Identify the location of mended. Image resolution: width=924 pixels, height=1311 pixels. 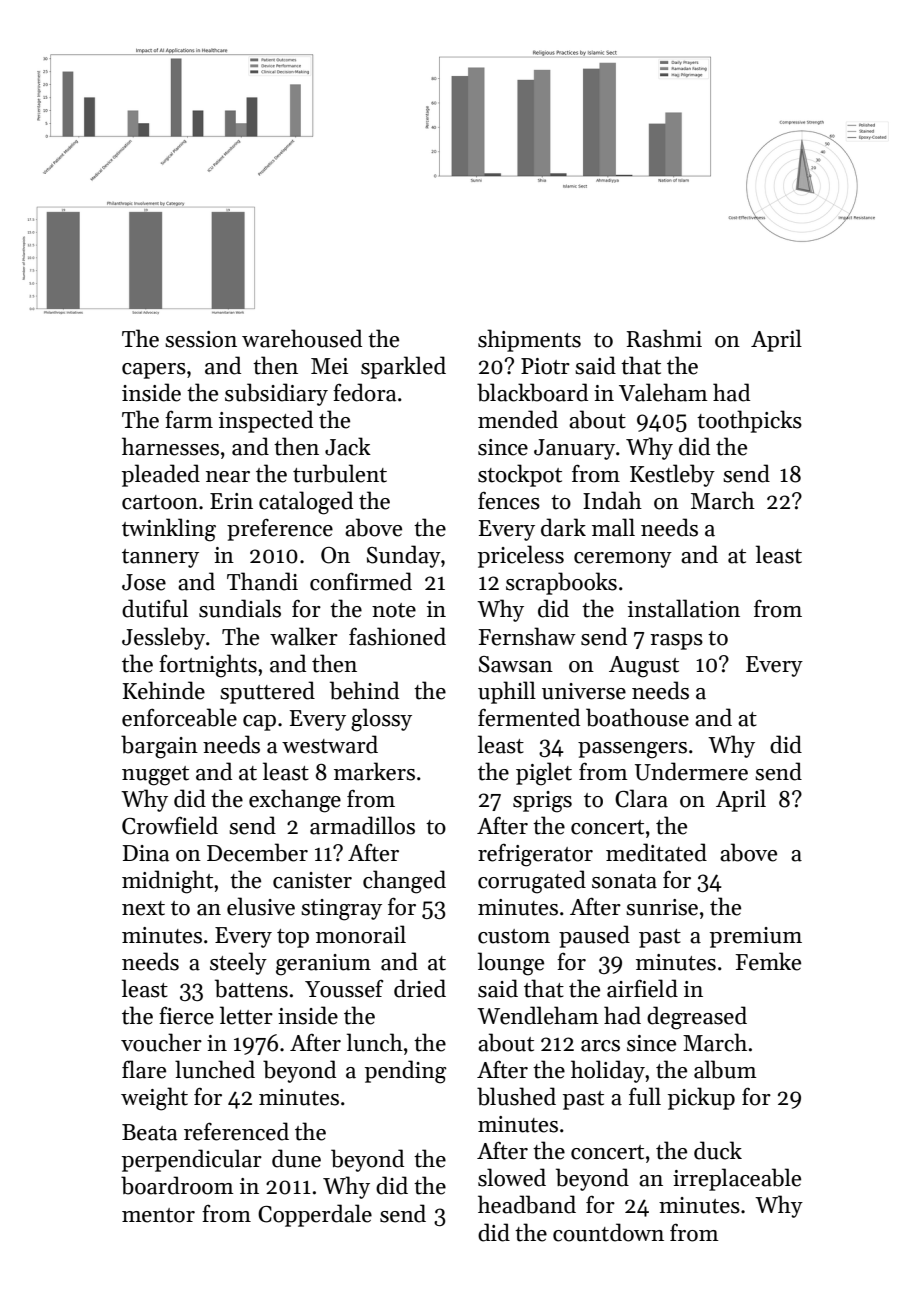
(518, 419).
